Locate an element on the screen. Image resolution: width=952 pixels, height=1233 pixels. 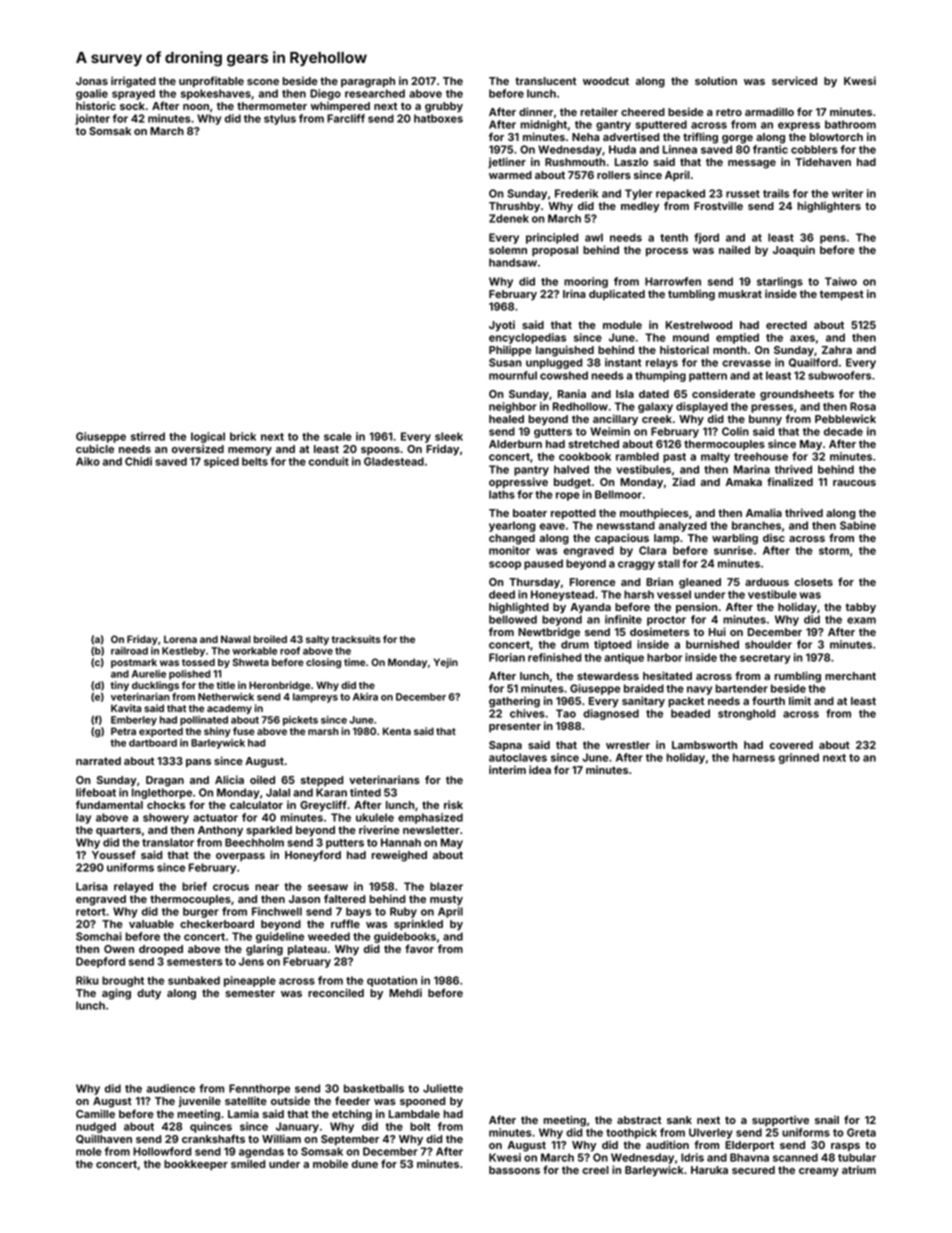
Florian is located at coordinates (507, 657).
